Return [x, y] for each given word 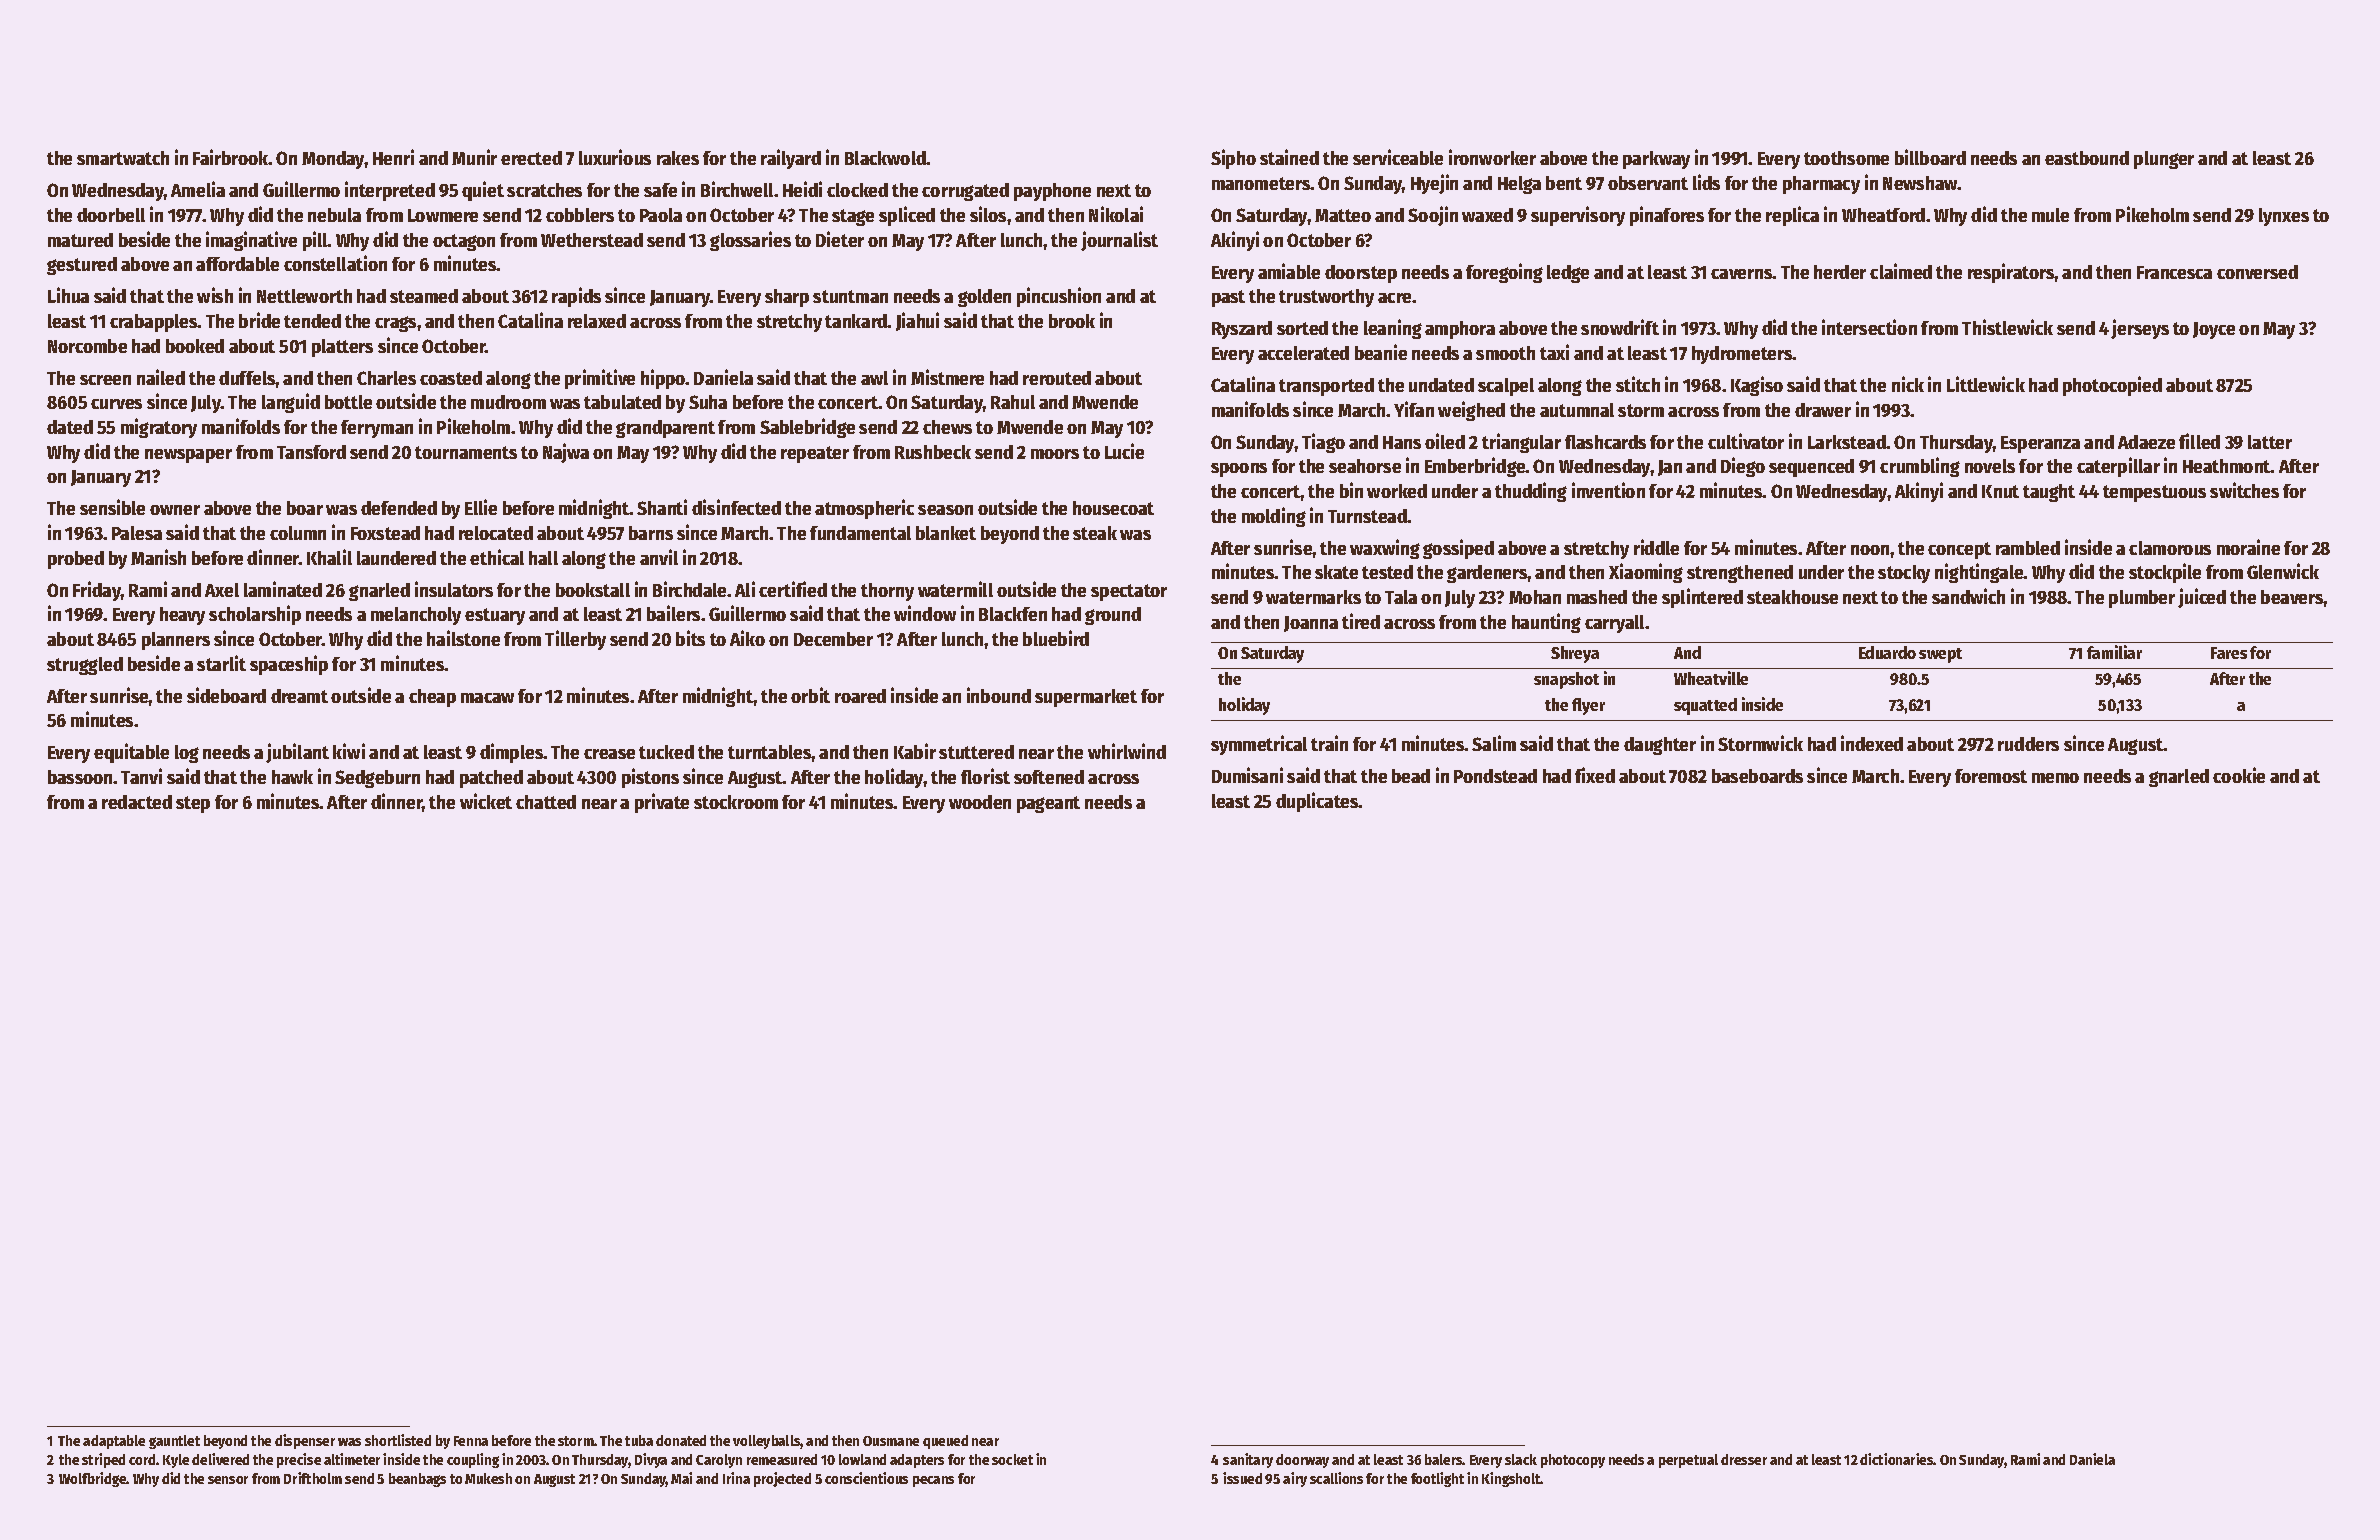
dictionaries [1897, 1459]
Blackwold [885, 158]
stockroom [736, 802]
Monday [333, 160]
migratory [159, 428]
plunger [2164, 160]
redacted [137, 802]
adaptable [114, 1442]
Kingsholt [1511, 1479]
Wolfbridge [93, 1479]
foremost [1991, 776]
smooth [1505, 353]
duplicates [1317, 802]
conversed [2257, 272]
